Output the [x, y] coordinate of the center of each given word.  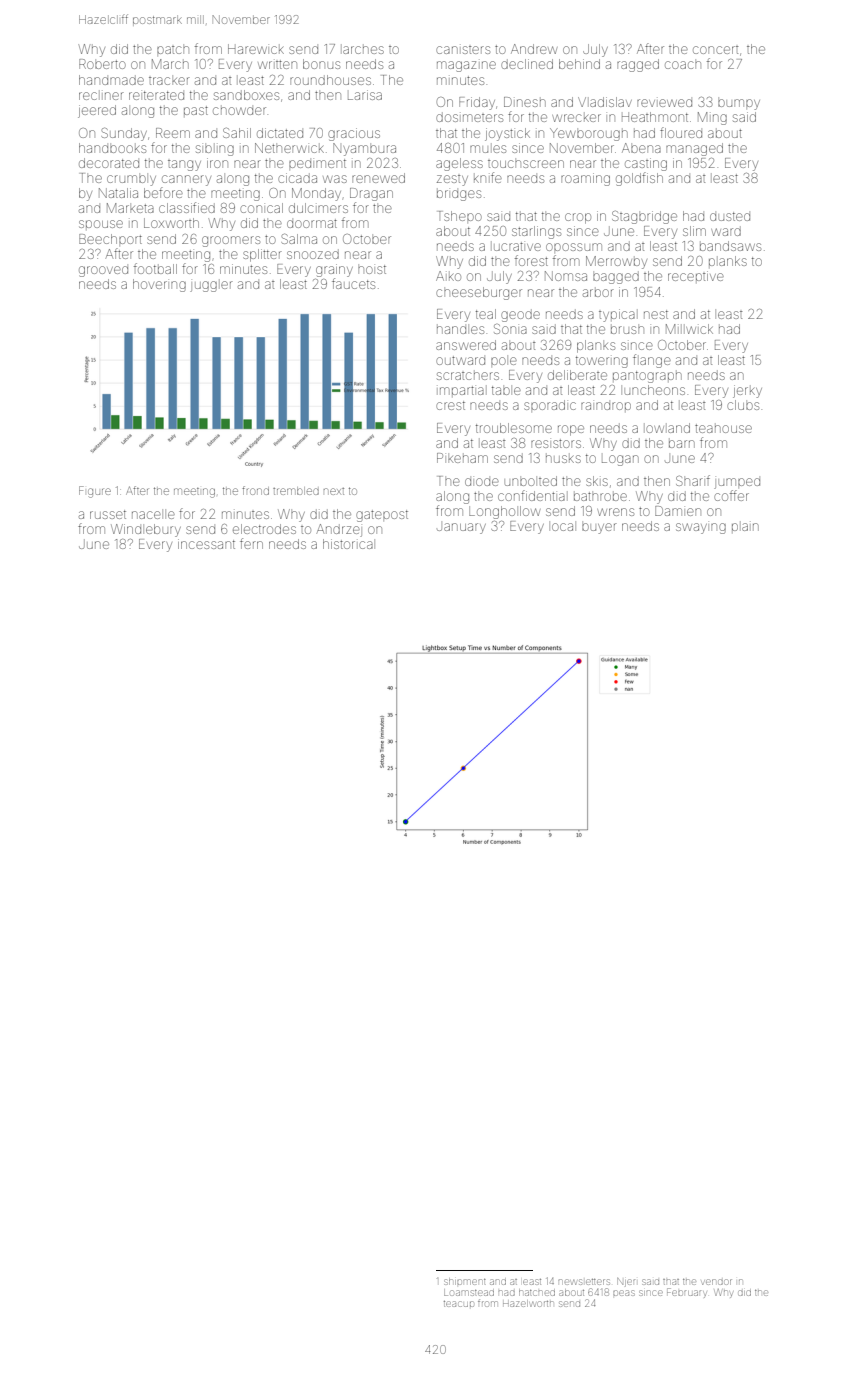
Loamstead [469, 1293]
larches [363, 50]
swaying [701, 528]
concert [715, 50]
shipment [465, 1281]
